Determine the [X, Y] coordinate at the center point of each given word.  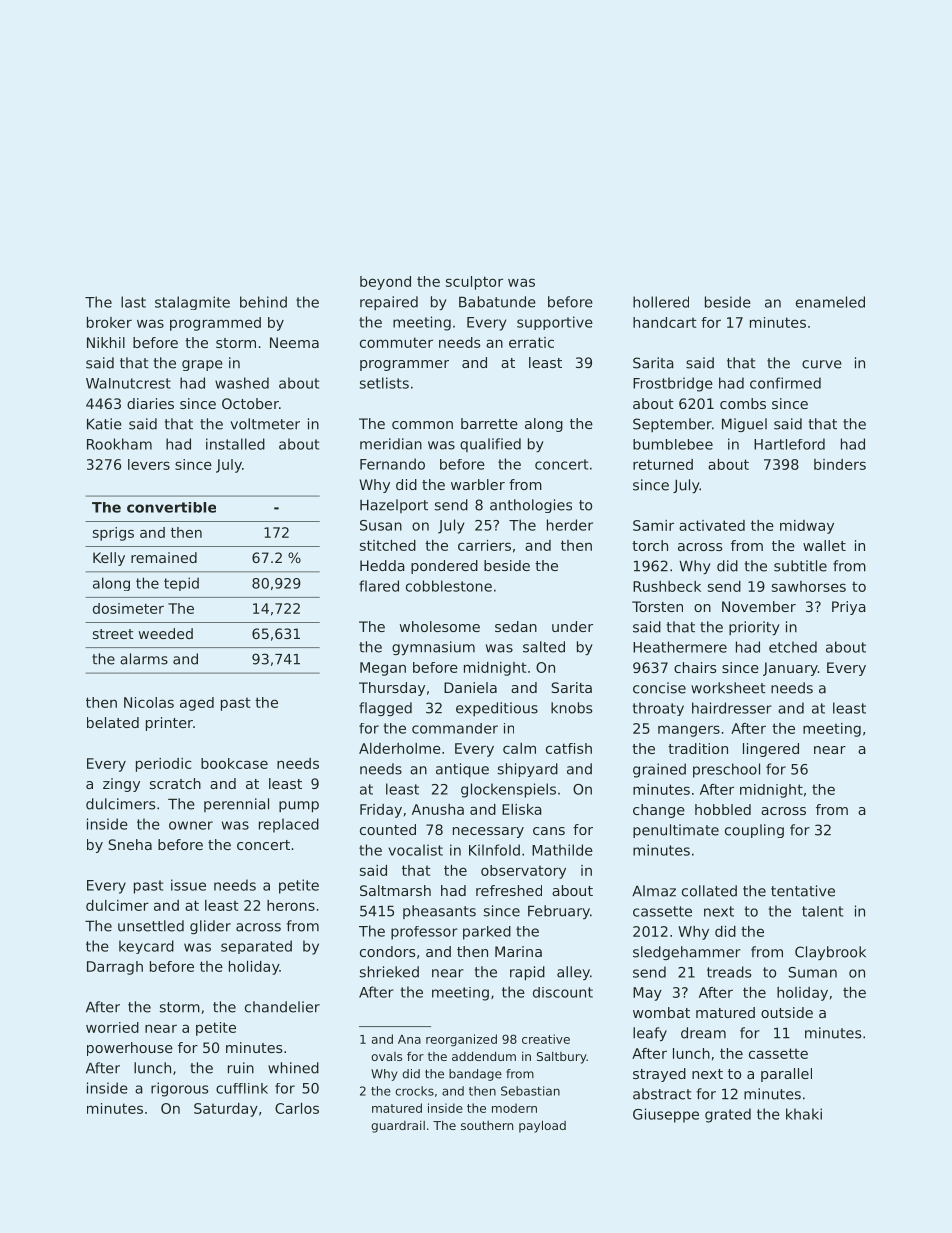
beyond [385, 283]
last [133, 302]
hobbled [723, 809]
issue [188, 885]
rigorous [179, 1089]
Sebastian [530, 1091]
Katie [104, 424]
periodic [163, 765]
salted [544, 647]
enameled [830, 302]
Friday [381, 811]
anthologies [531, 506]
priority [754, 628]
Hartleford [789, 444]
